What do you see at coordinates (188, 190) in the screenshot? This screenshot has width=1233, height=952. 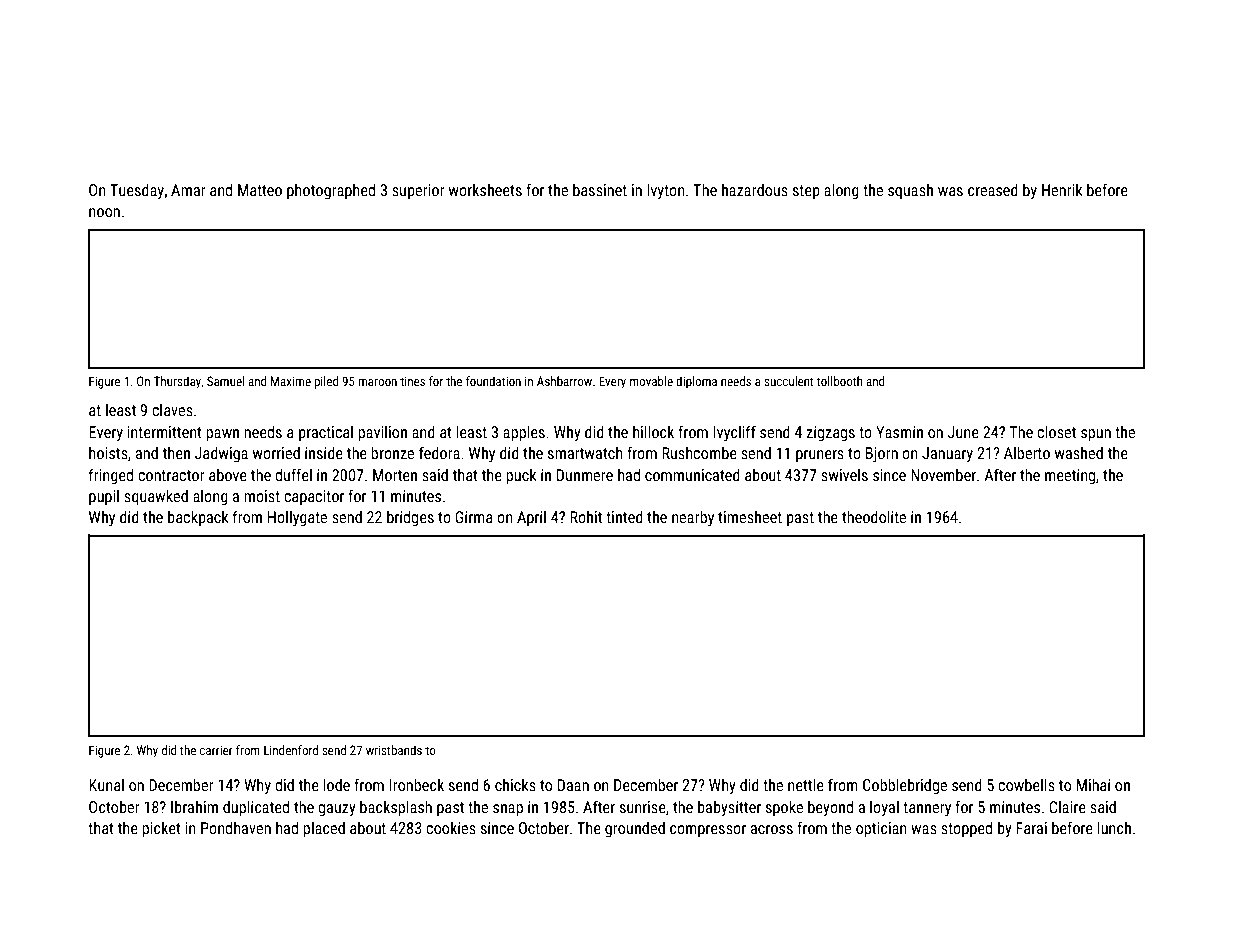 I see `Amar` at bounding box center [188, 190].
